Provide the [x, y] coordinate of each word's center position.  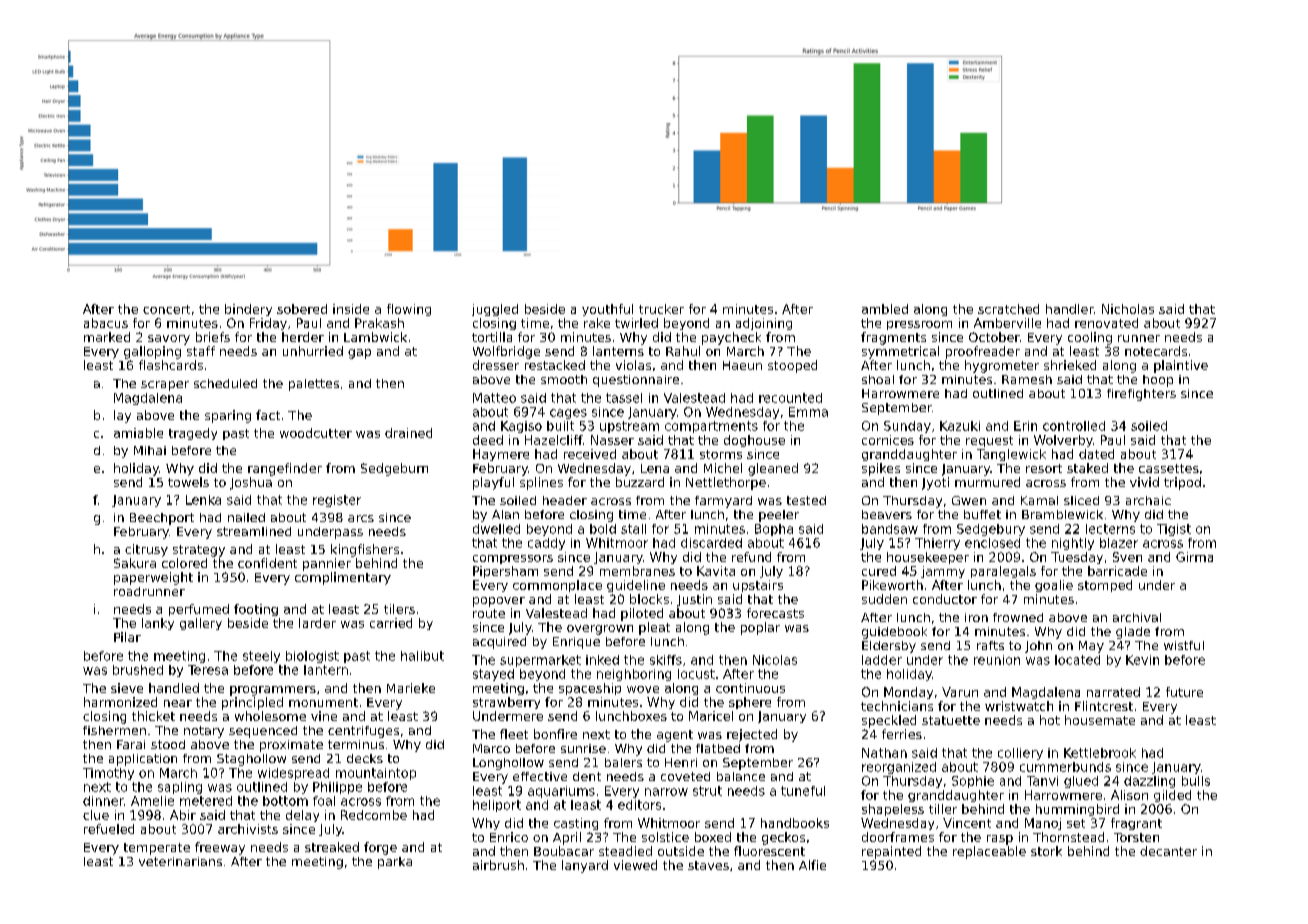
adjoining [764, 324]
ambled [885, 309]
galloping [152, 352]
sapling [180, 788]
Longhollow [508, 764]
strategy [199, 551]
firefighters [1141, 395]
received [590, 454]
